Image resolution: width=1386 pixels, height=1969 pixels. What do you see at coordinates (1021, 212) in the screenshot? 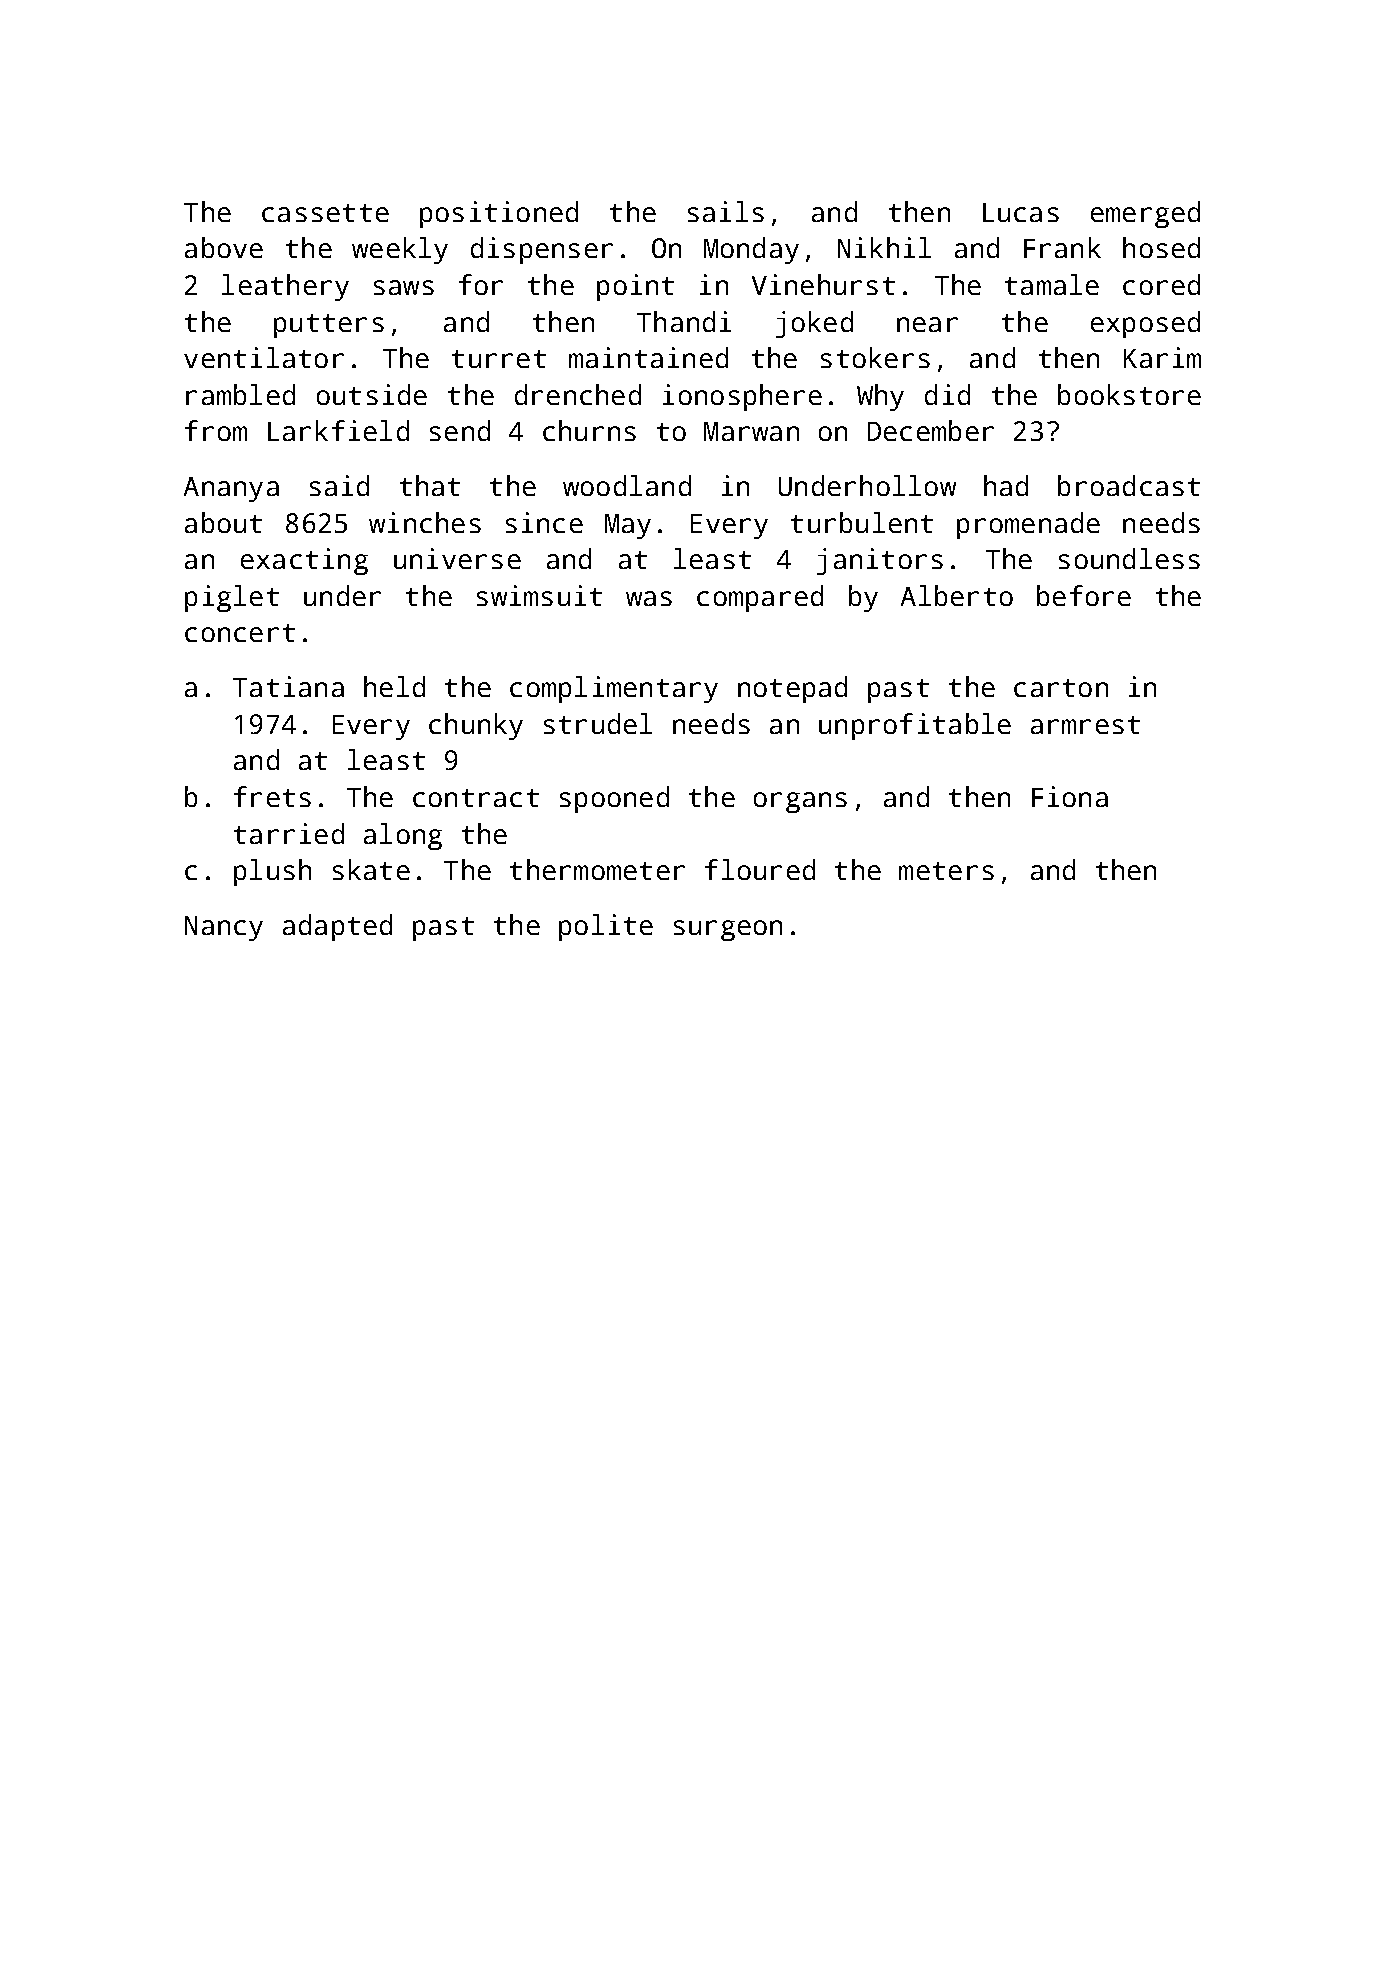
I see `Lucas` at bounding box center [1021, 212].
